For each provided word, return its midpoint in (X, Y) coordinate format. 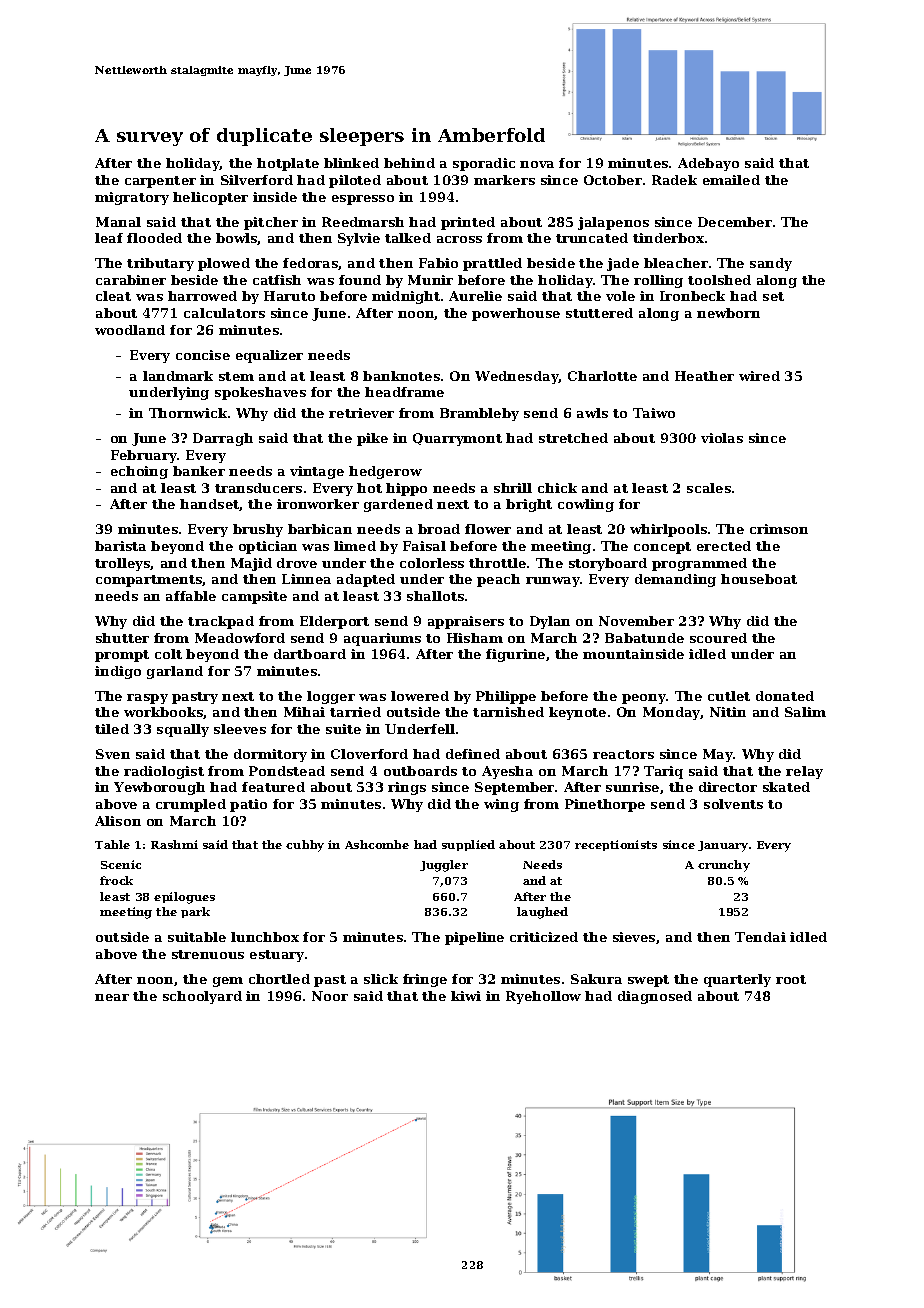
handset (210, 505)
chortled (279, 979)
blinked (351, 163)
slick (381, 979)
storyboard (608, 564)
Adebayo (708, 164)
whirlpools (668, 530)
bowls (237, 239)
